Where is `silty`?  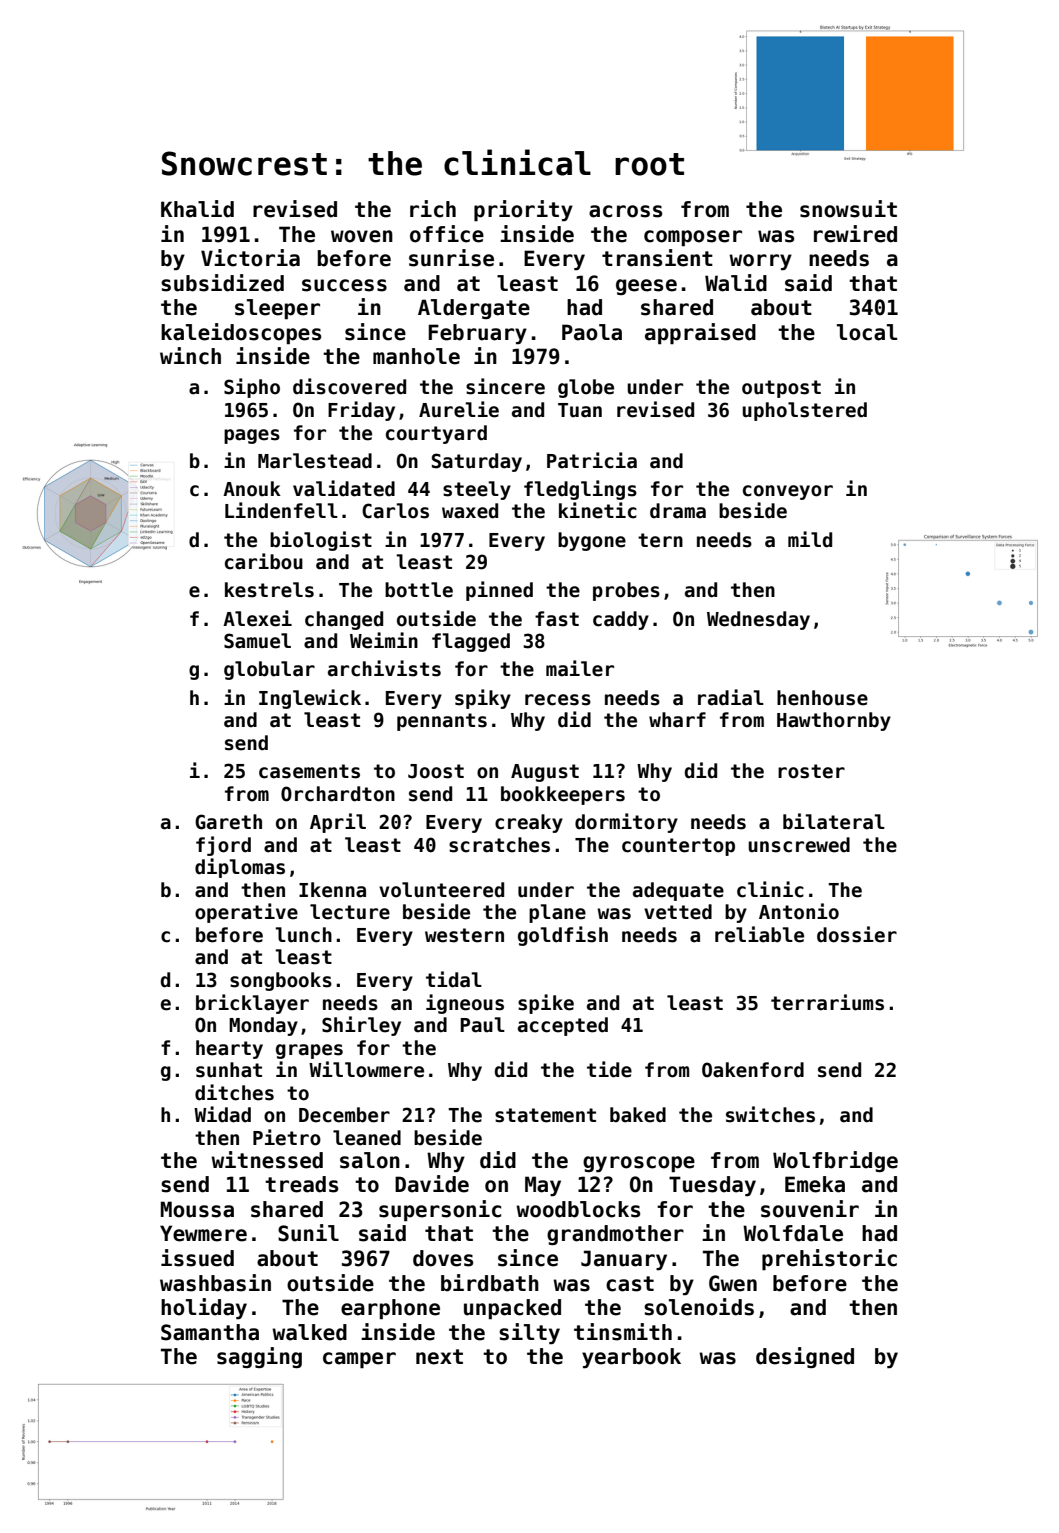 silty is located at coordinates (529, 1334).
